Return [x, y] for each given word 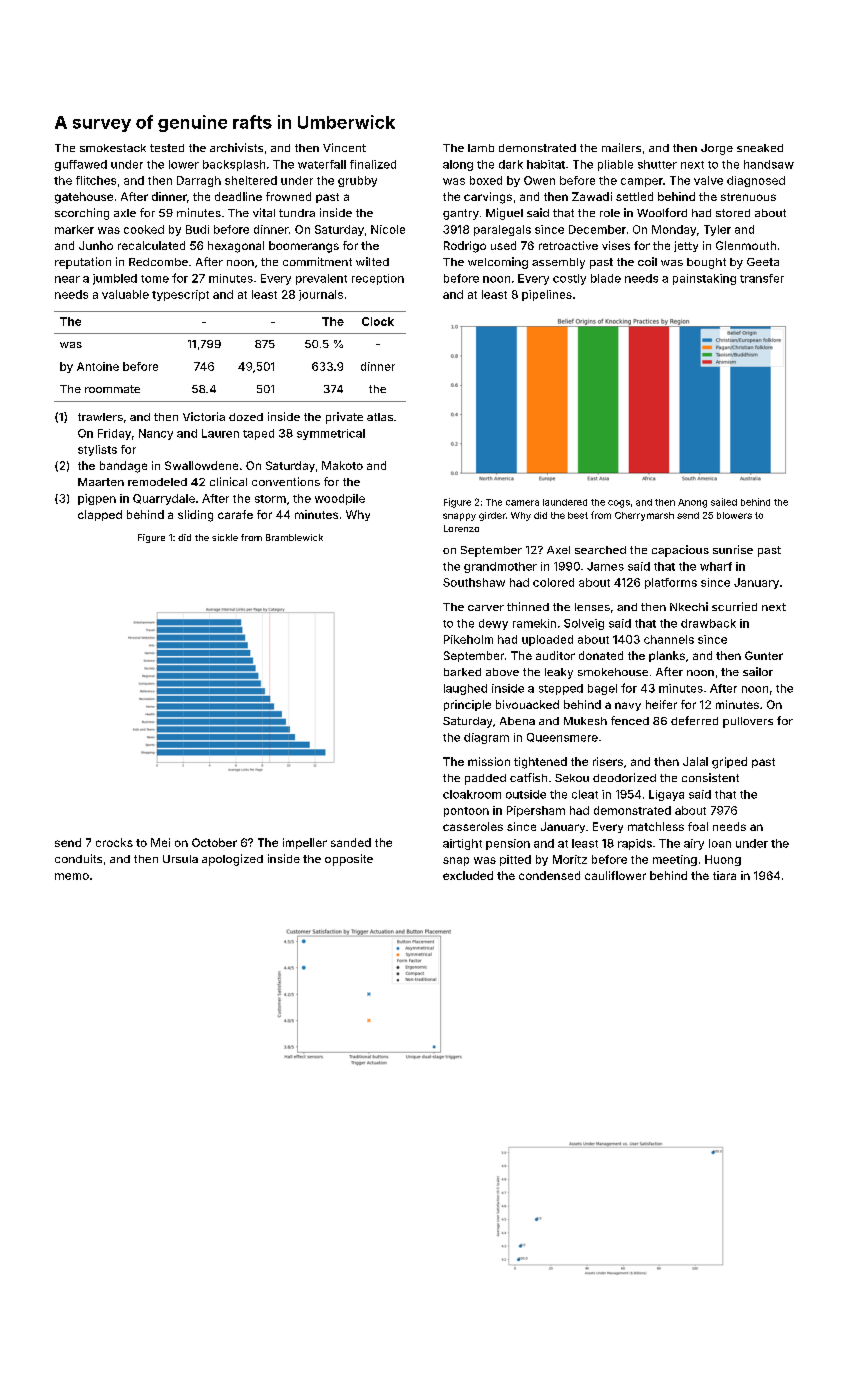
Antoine [98, 366]
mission [489, 761]
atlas [380, 417]
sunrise [733, 549]
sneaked [760, 148]
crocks [114, 842]
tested [167, 148]
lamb [481, 148]
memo [72, 876]
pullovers [748, 722]
